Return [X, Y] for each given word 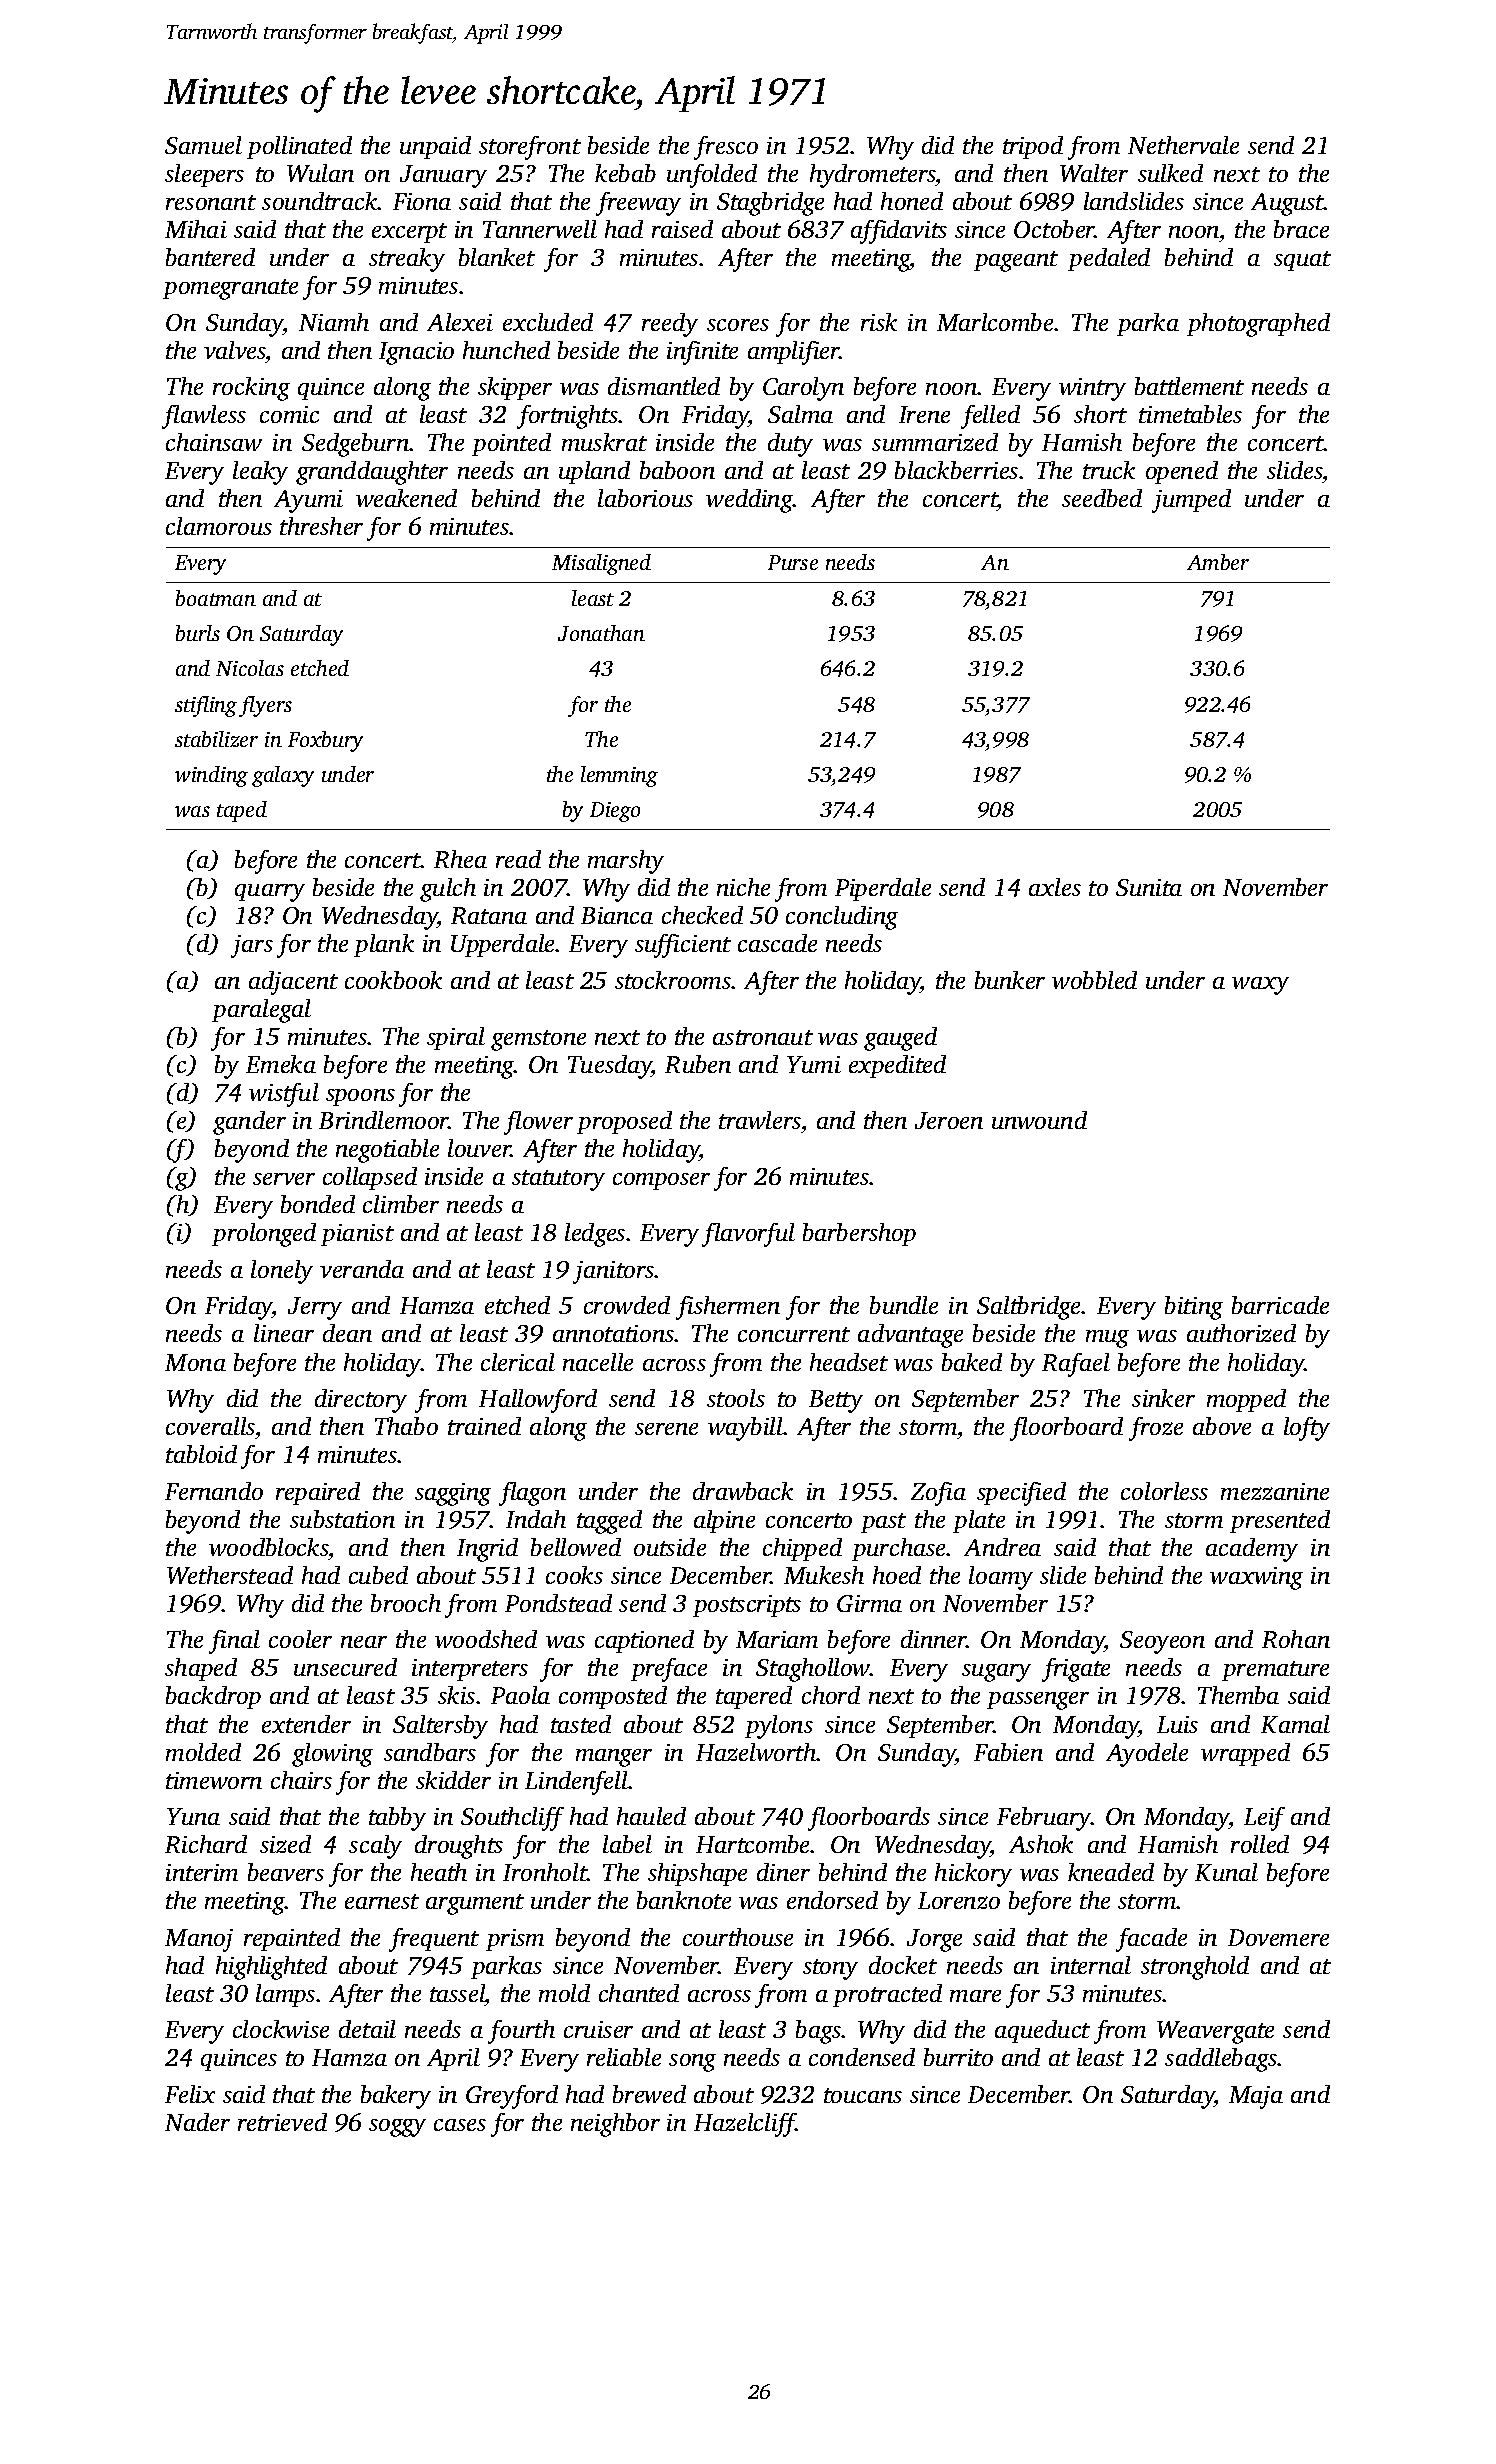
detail [367, 2029]
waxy [1260, 986]
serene [666, 1429]
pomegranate [230, 289]
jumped [1191, 501]
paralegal [261, 1011]
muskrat [604, 442]
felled [990, 417]
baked [972, 1362]
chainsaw [214, 442]
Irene [924, 414]
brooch [406, 1603]
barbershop [859, 1234]
